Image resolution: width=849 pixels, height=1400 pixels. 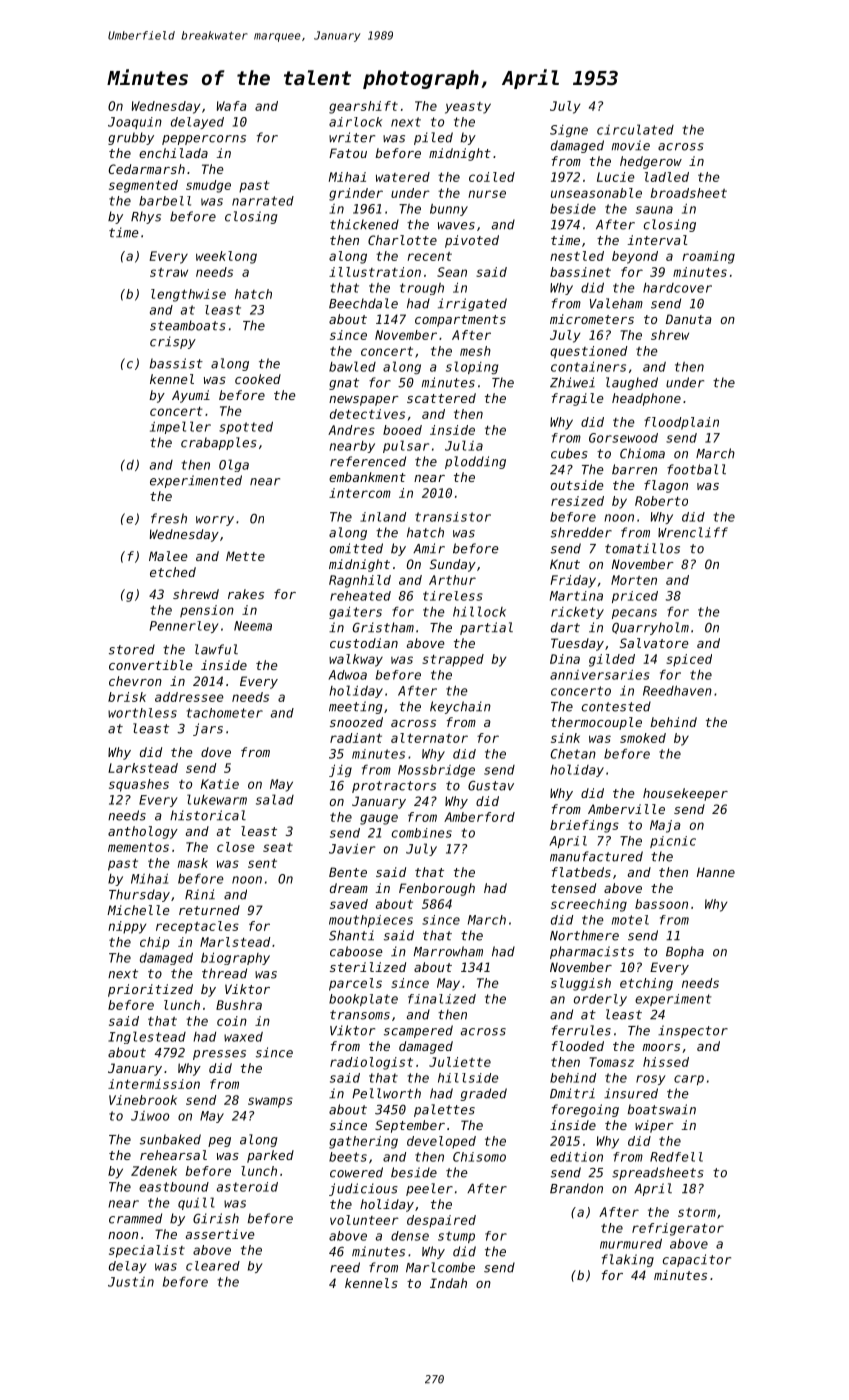 I want to click on bassist, so click(x=176, y=363).
